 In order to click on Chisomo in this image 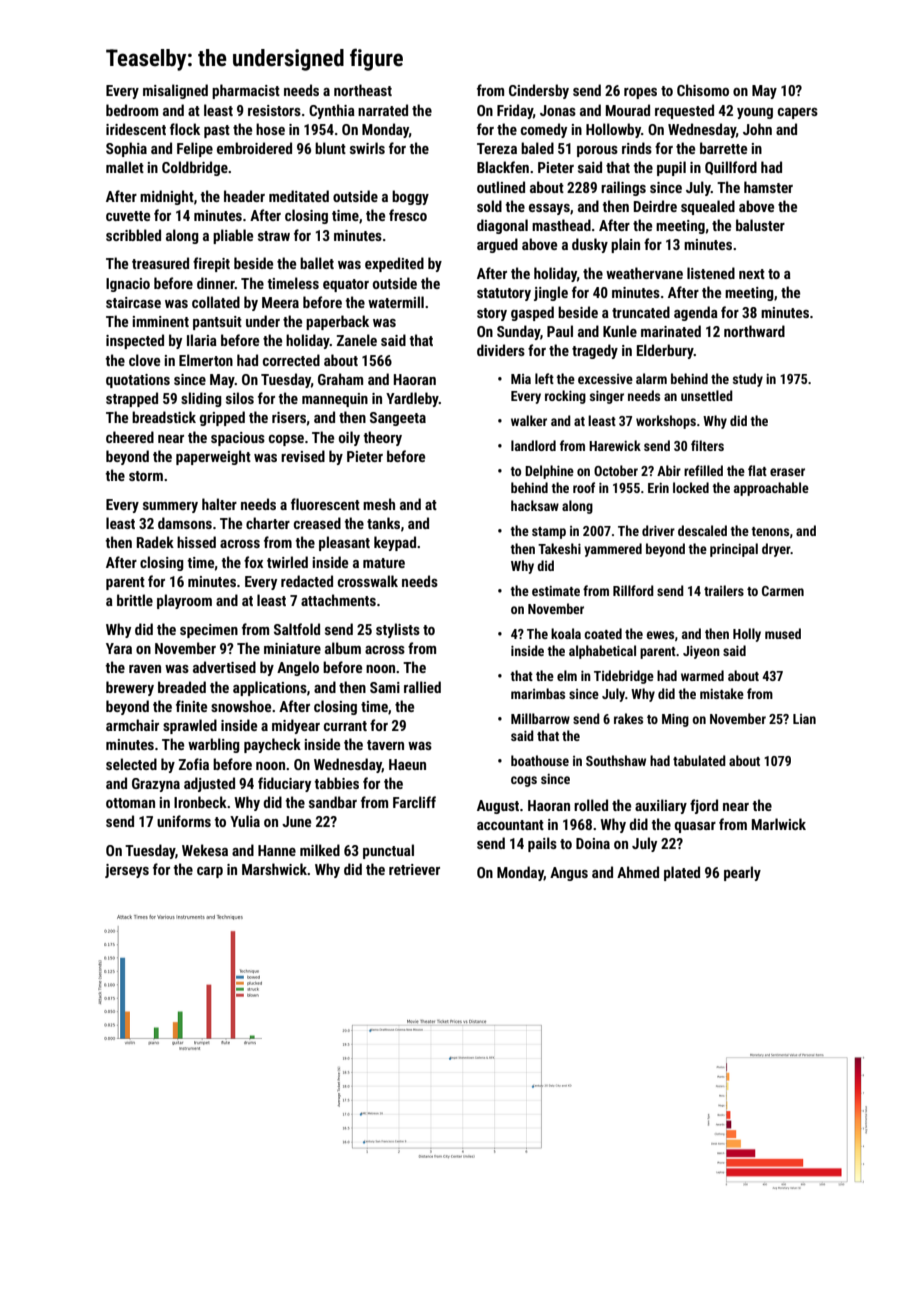, I will do `click(703, 90)`.
